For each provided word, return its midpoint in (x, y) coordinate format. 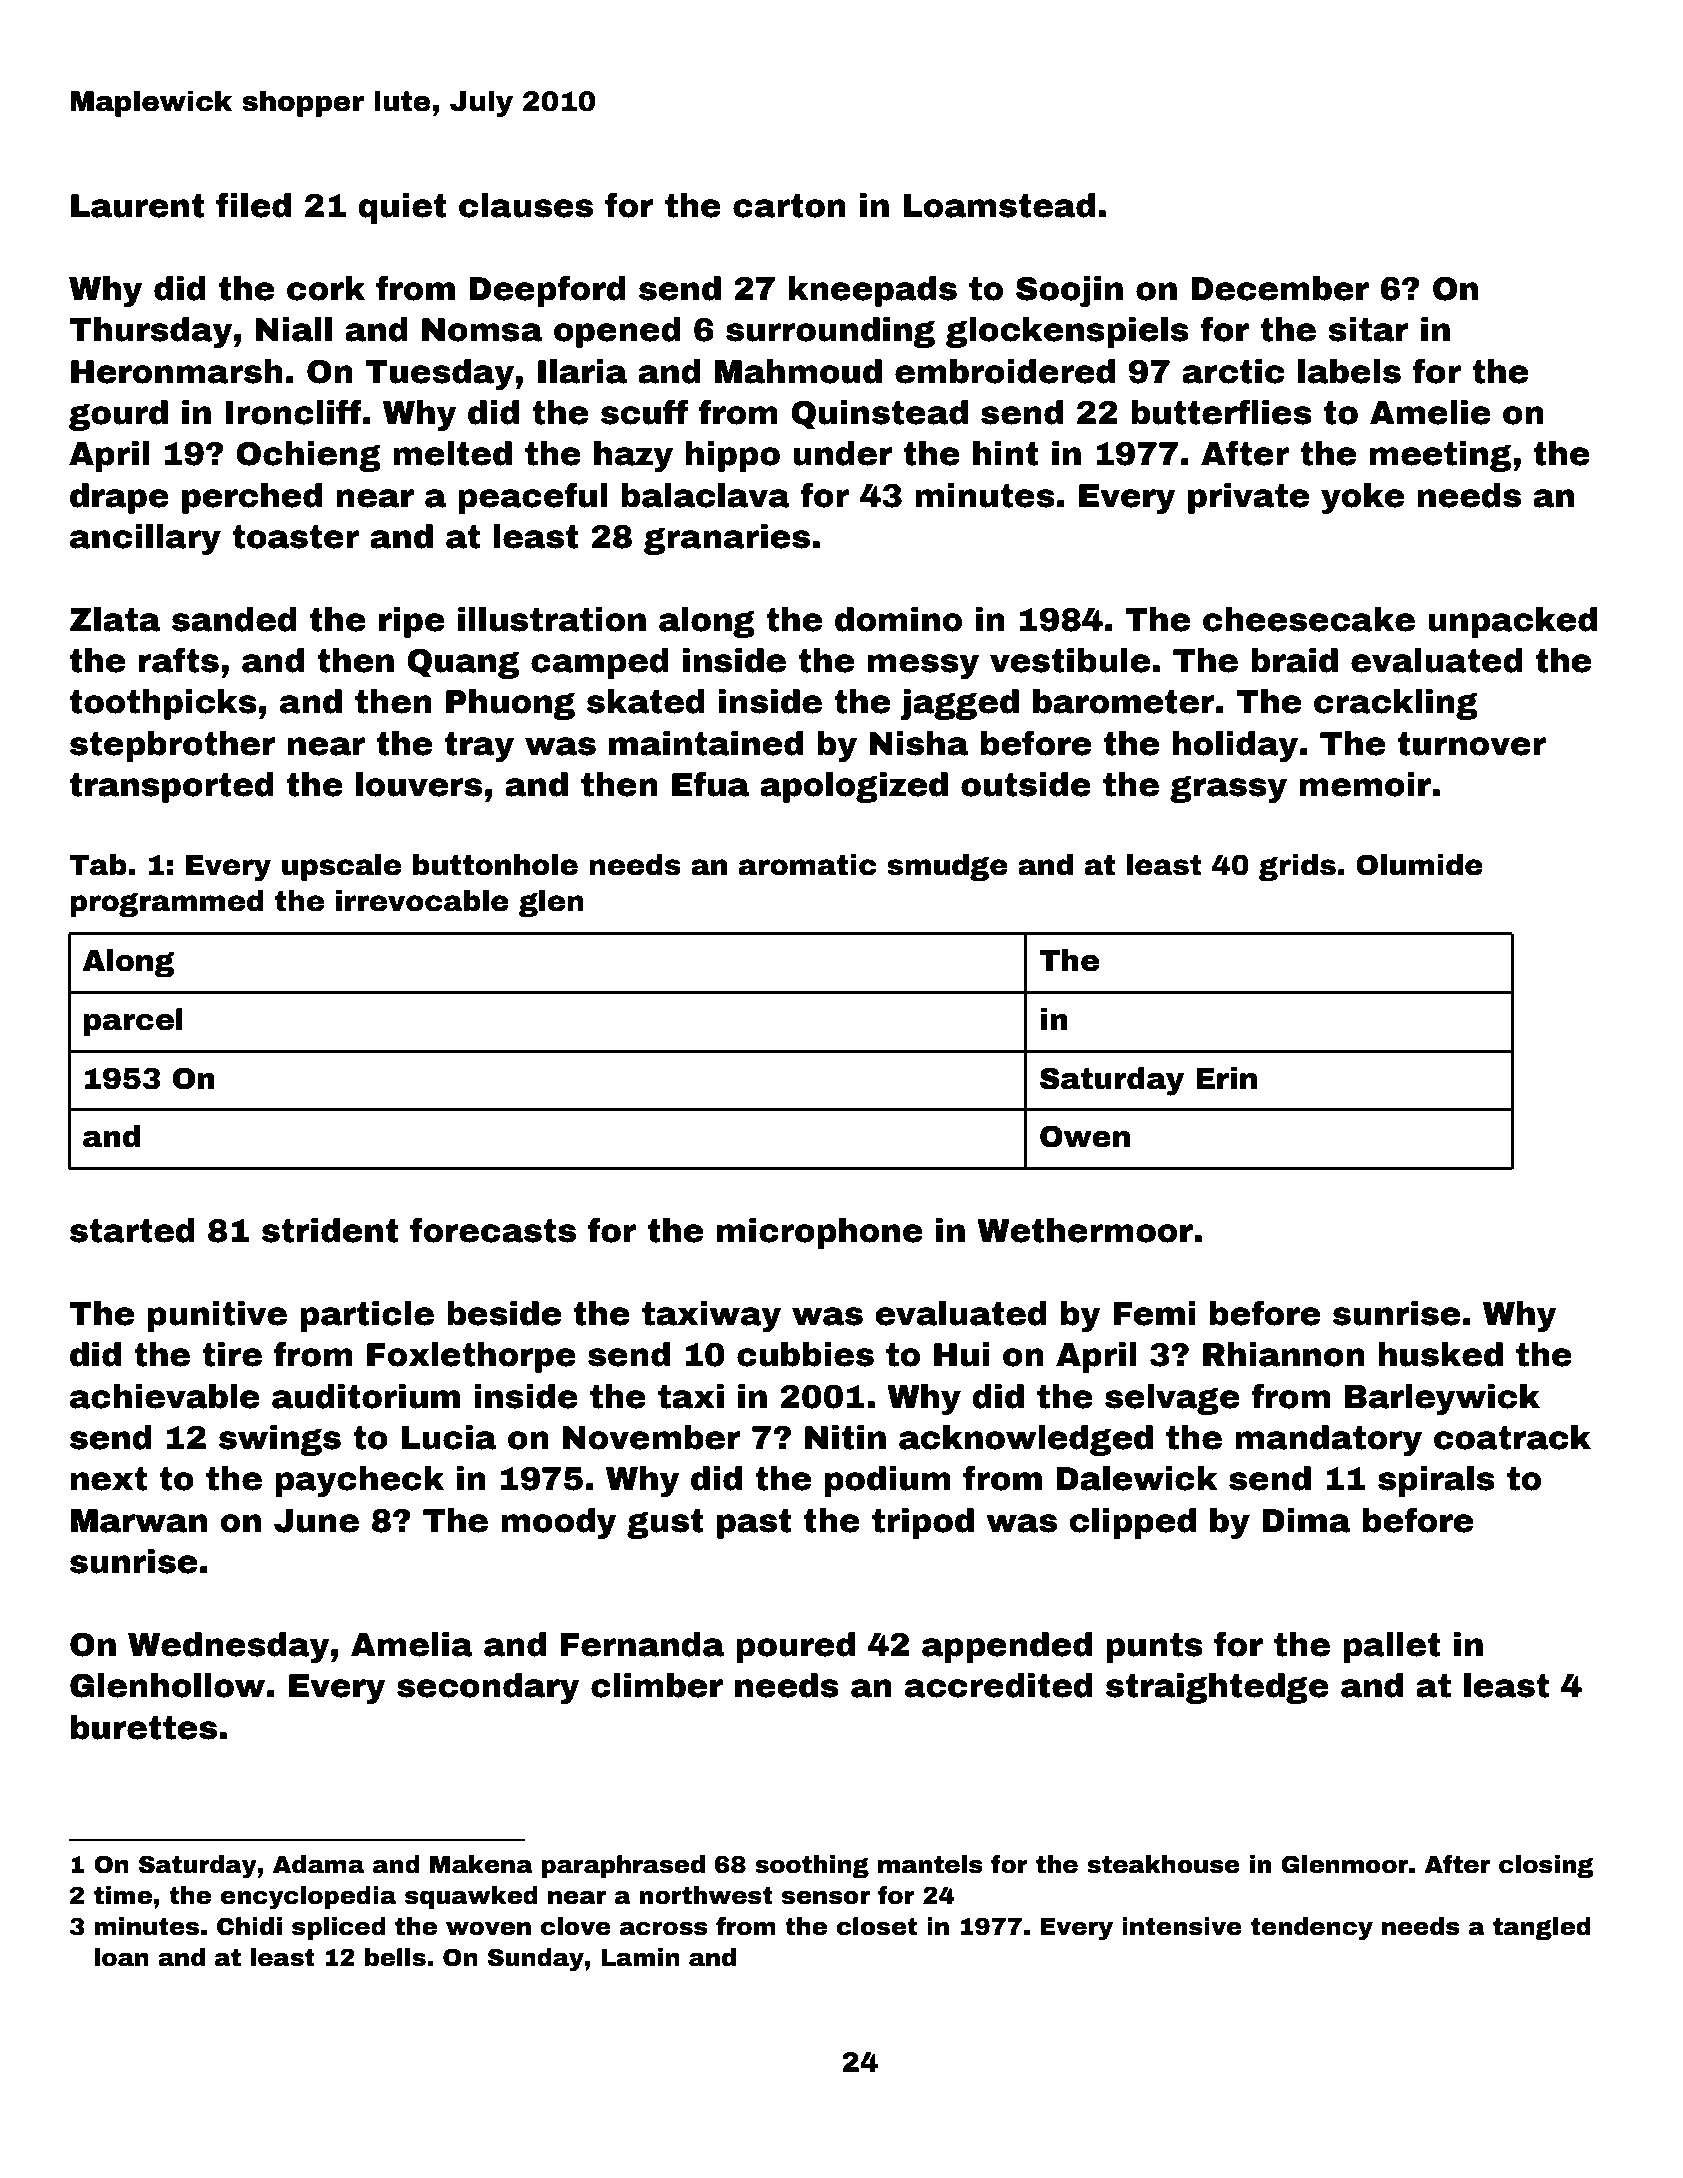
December (1280, 288)
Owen (1085, 1136)
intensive (1182, 1926)
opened (617, 332)
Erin (1226, 1078)
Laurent (138, 206)
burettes (144, 1727)
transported (172, 787)
